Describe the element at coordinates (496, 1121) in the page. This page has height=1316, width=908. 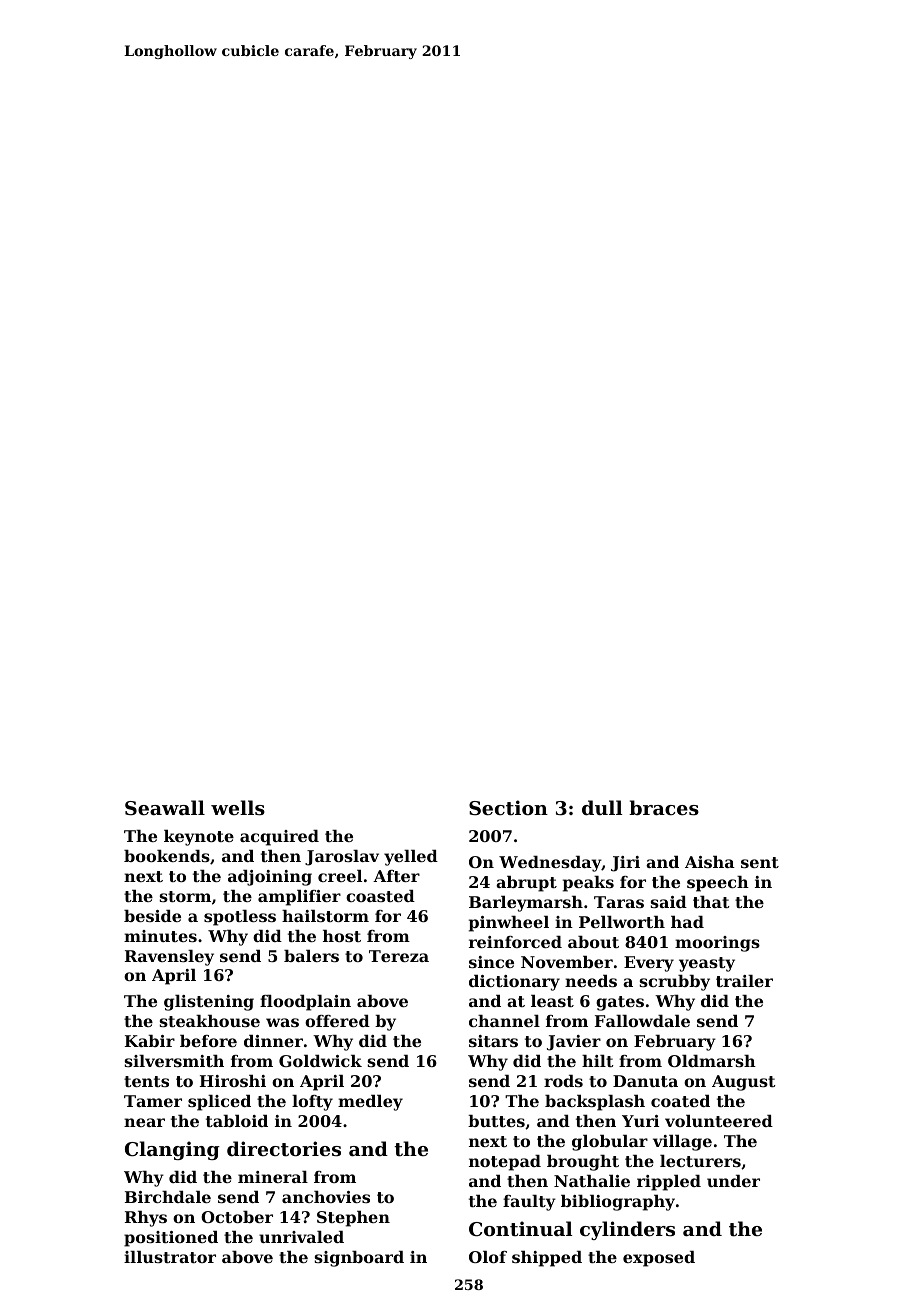
I see `buttes` at that location.
